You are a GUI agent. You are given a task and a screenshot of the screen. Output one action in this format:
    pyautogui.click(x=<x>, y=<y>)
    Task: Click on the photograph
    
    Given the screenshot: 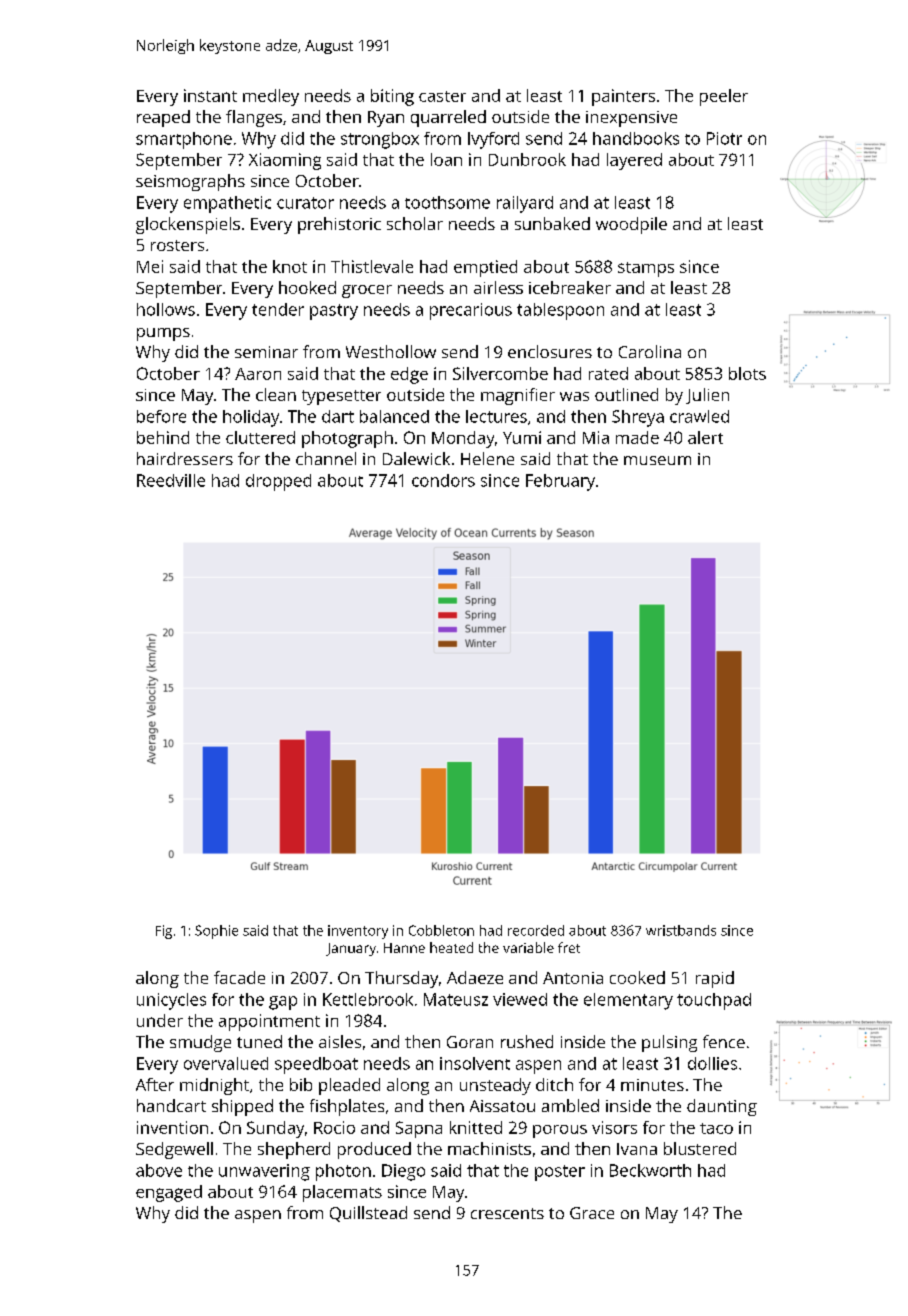 What is the action you would take?
    pyautogui.click(x=347, y=439)
